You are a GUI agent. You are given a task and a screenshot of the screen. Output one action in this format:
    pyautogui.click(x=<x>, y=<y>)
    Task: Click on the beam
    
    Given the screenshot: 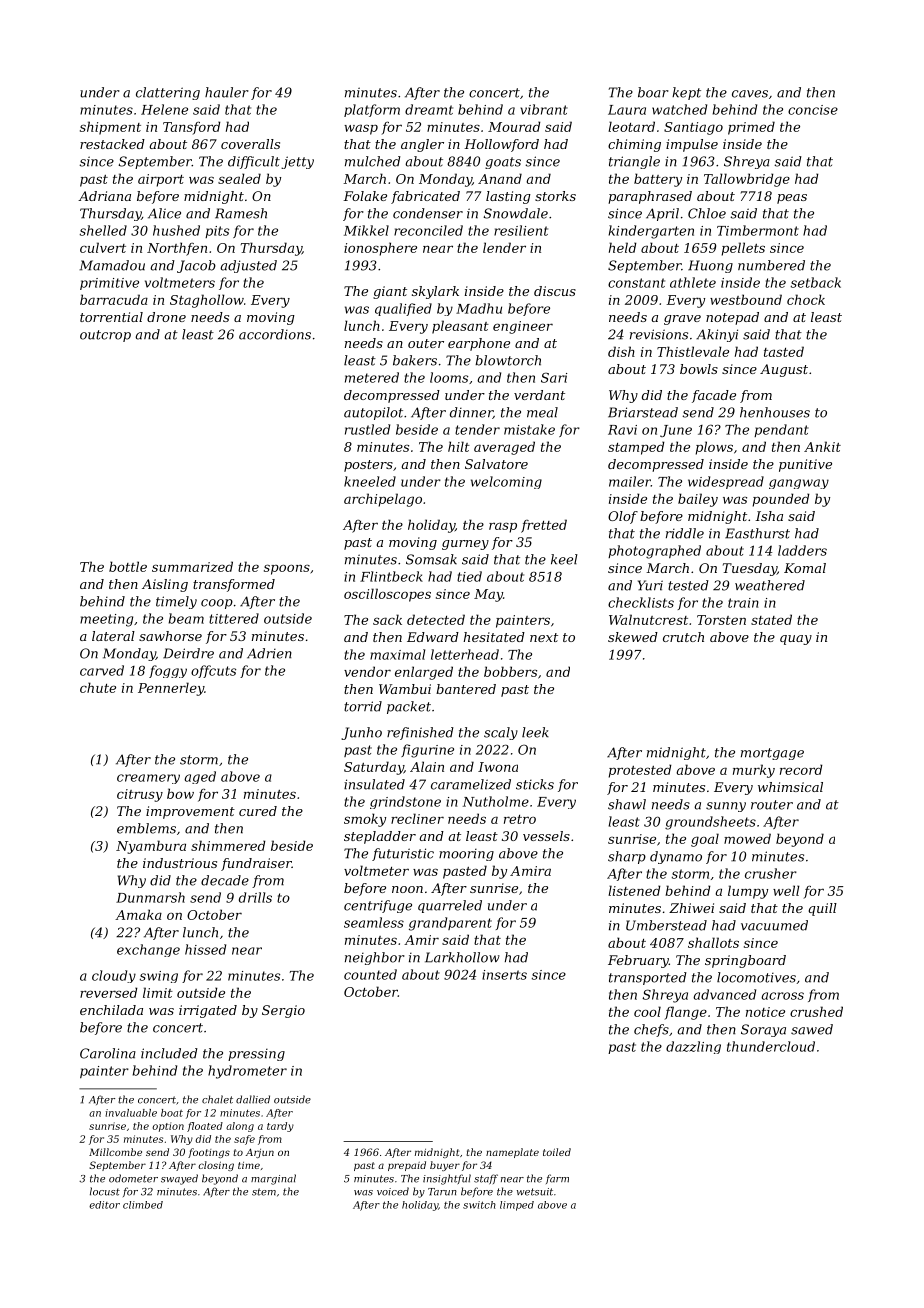 What is the action you would take?
    pyautogui.click(x=186, y=618)
